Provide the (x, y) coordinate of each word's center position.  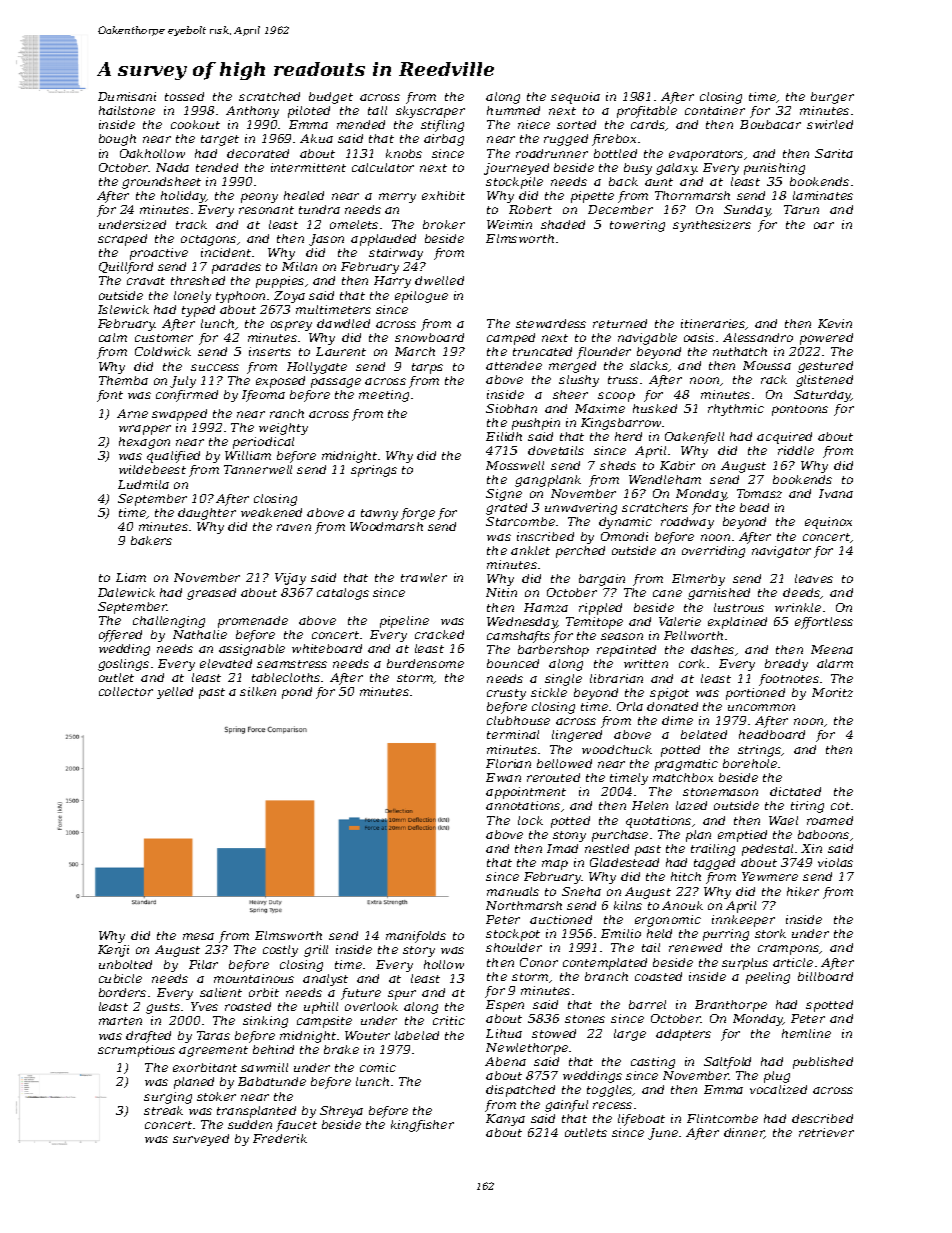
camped (511, 339)
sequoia (575, 98)
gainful (566, 1106)
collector (126, 691)
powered (826, 339)
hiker (803, 891)
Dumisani (127, 96)
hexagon (144, 443)
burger (832, 98)
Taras (213, 1035)
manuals (513, 891)
